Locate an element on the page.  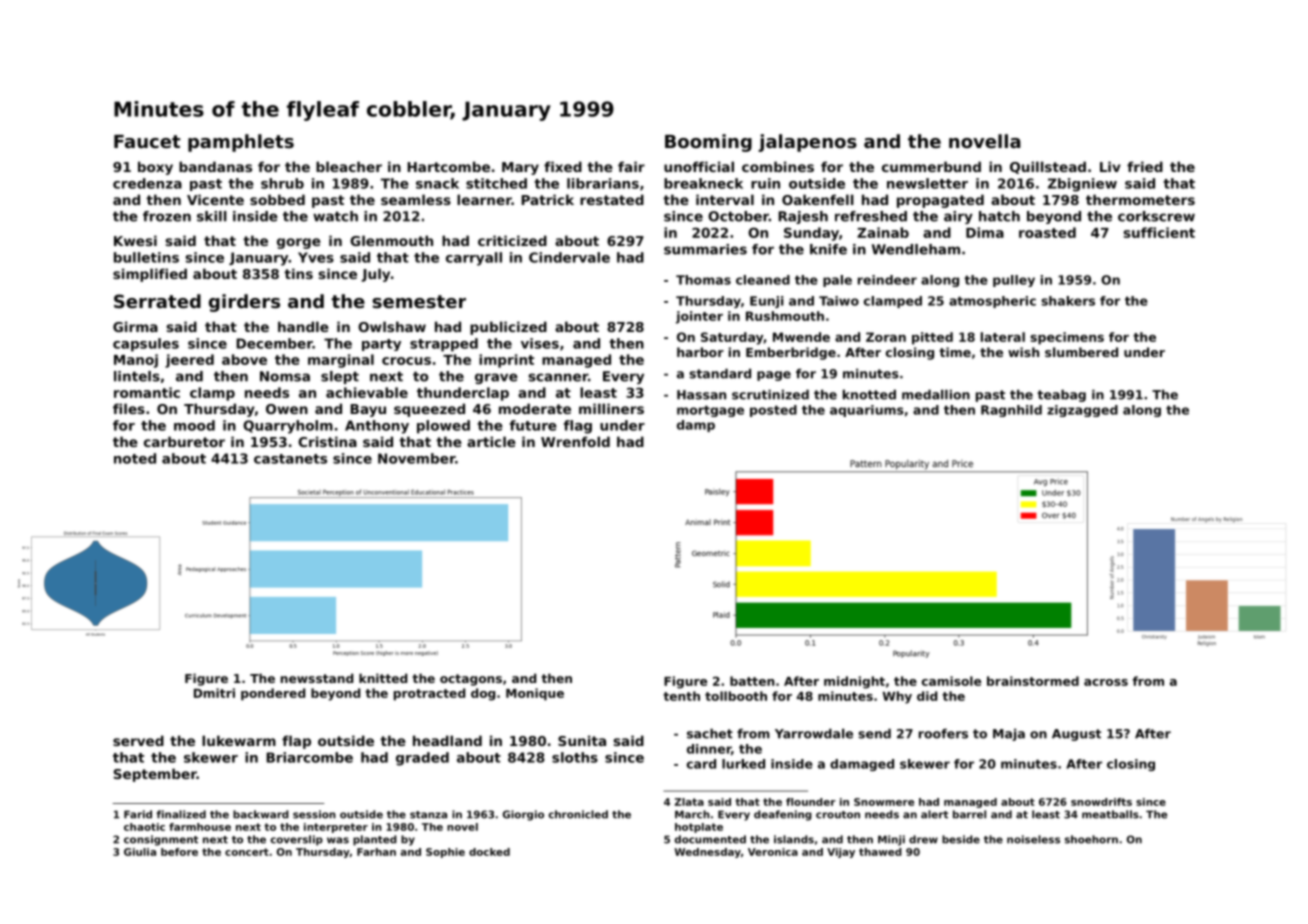
learner is located at coordinates (484, 199).
